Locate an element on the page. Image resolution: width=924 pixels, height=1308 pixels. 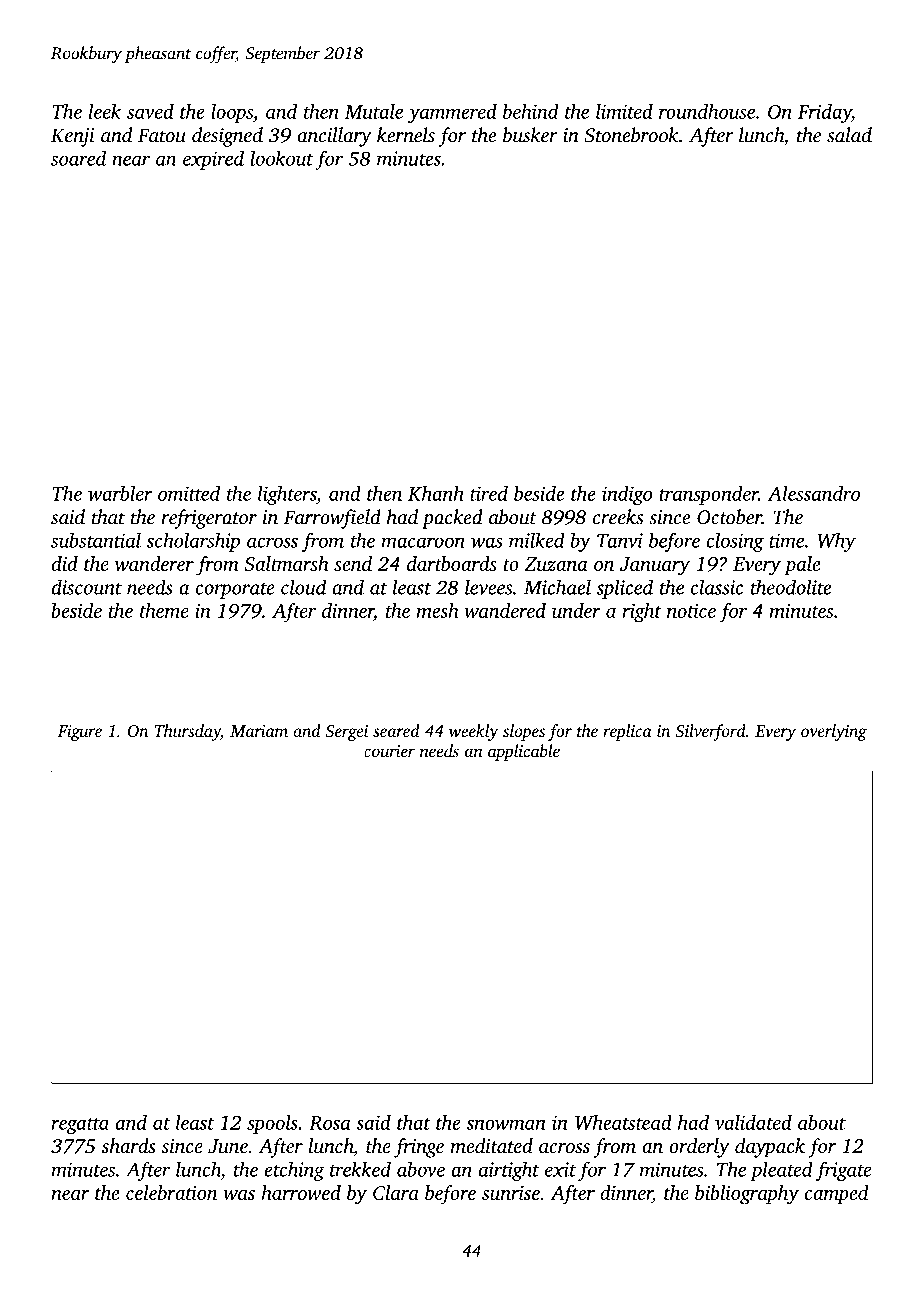
lookout is located at coordinates (282, 158).
